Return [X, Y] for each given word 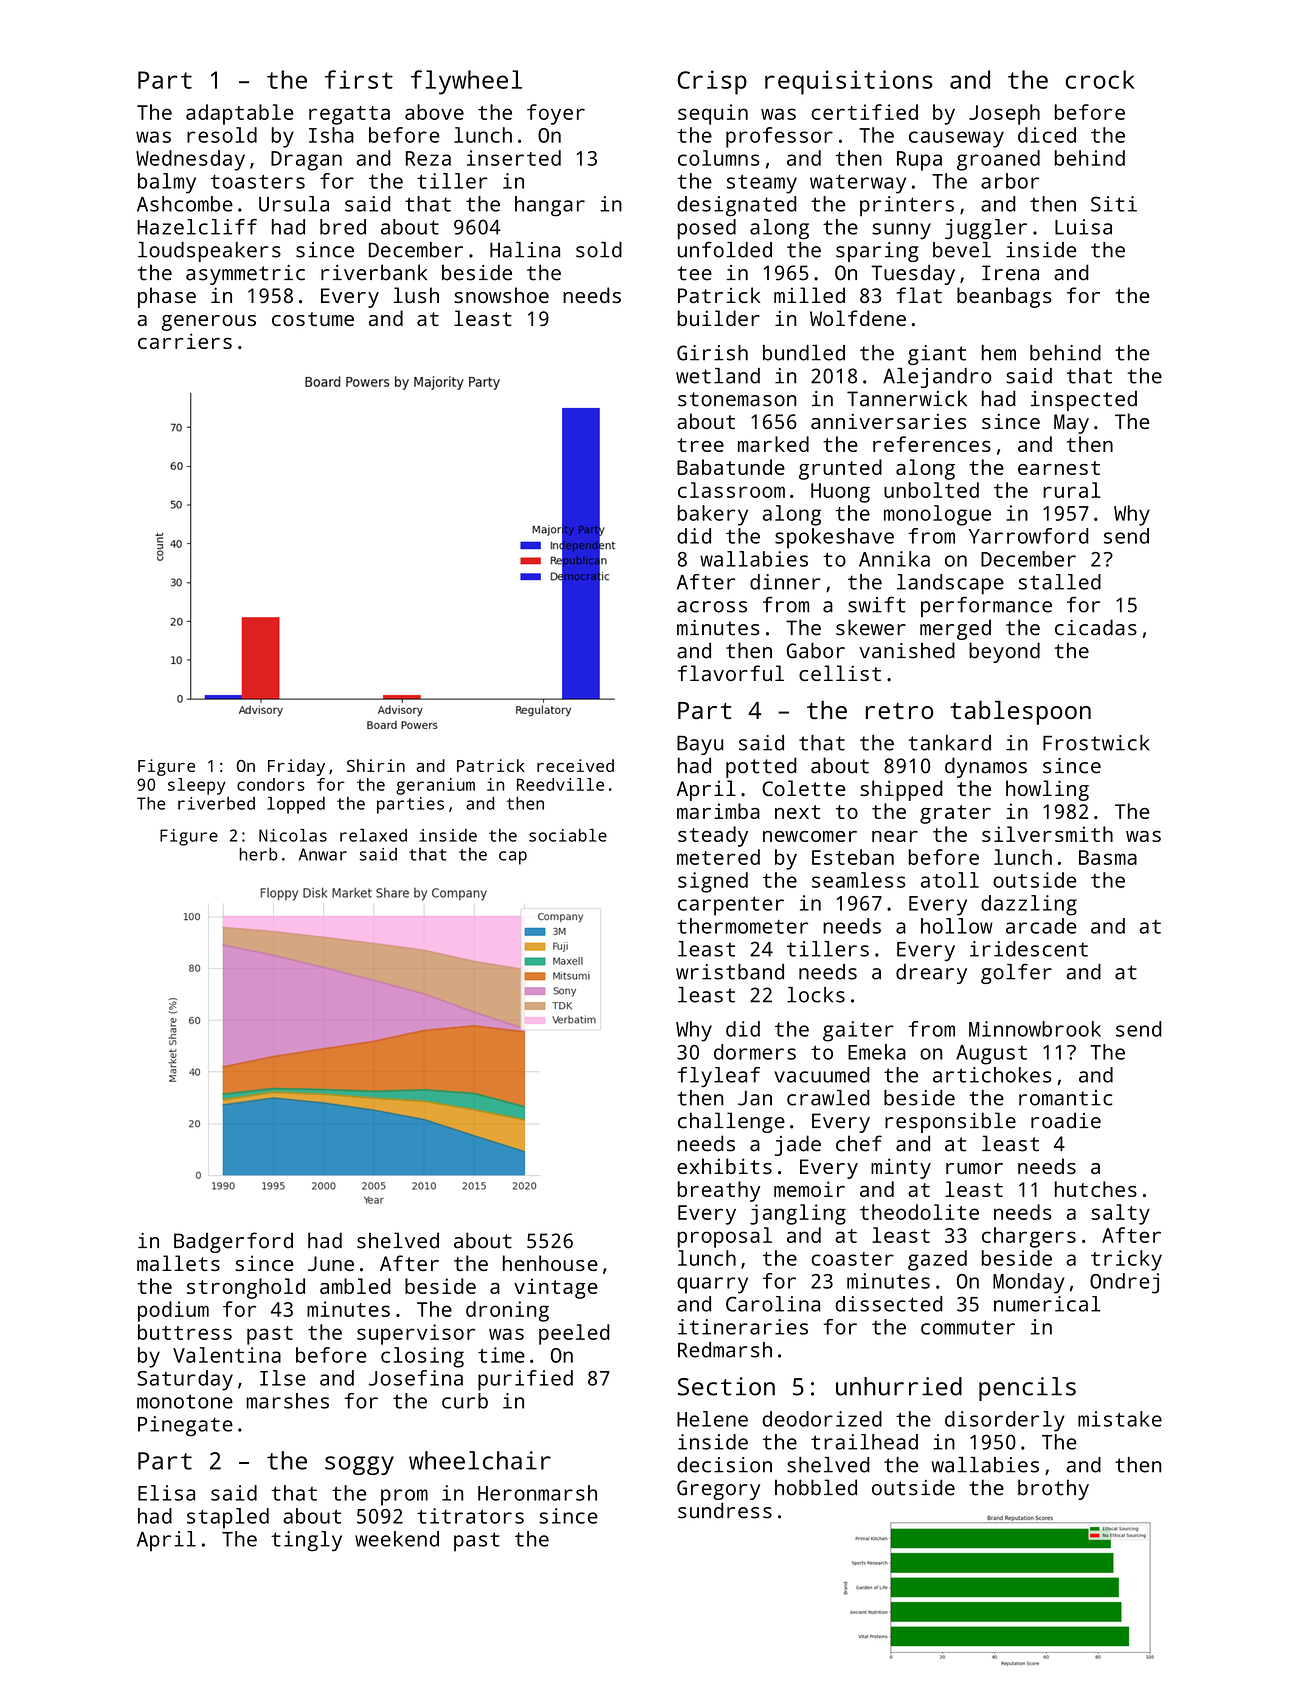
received [575, 765]
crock [1100, 79]
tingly [306, 1541]
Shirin [376, 765]
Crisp [712, 82]
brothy [1053, 1489]
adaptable [240, 114]
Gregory [718, 1490]
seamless [859, 880]
